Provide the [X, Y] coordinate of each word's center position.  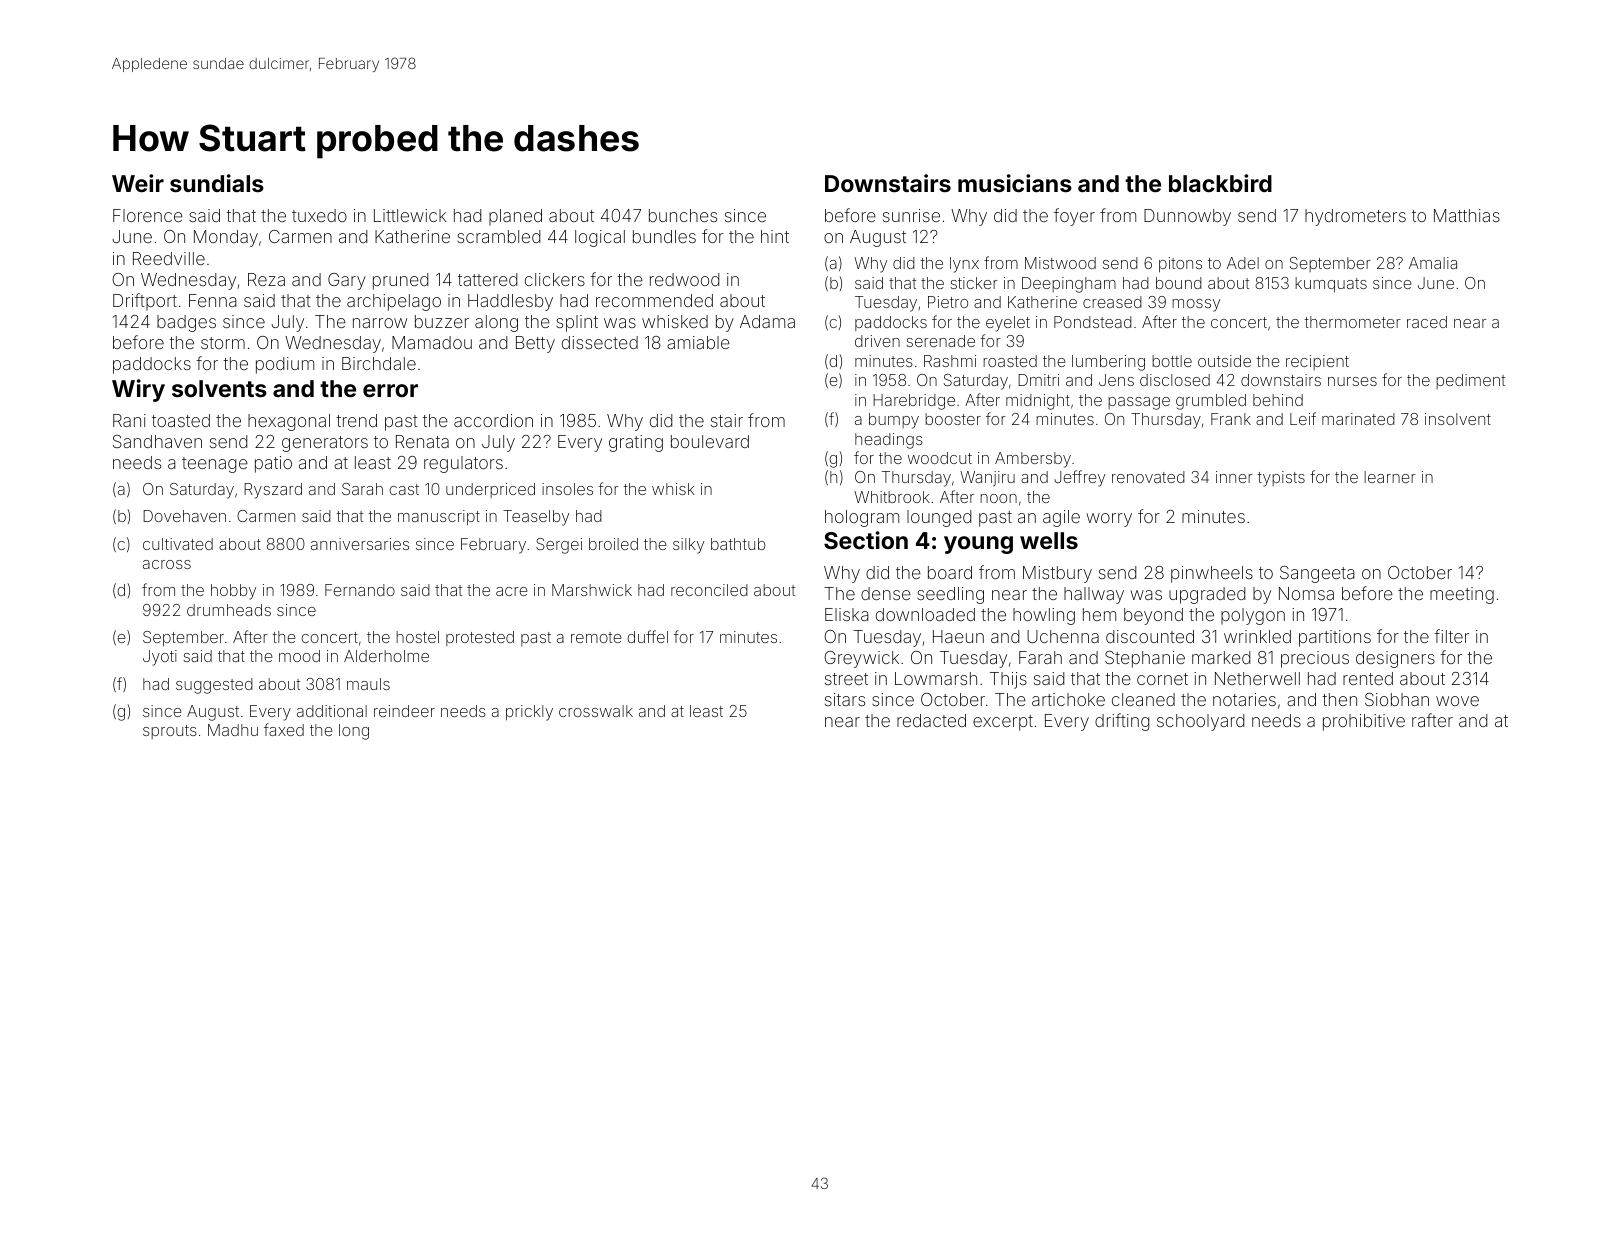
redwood [684, 279]
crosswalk [596, 711]
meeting [1462, 595]
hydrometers [1355, 217]
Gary [347, 281]
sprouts [170, 732]
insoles [567, 489]
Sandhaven [157, 441]
